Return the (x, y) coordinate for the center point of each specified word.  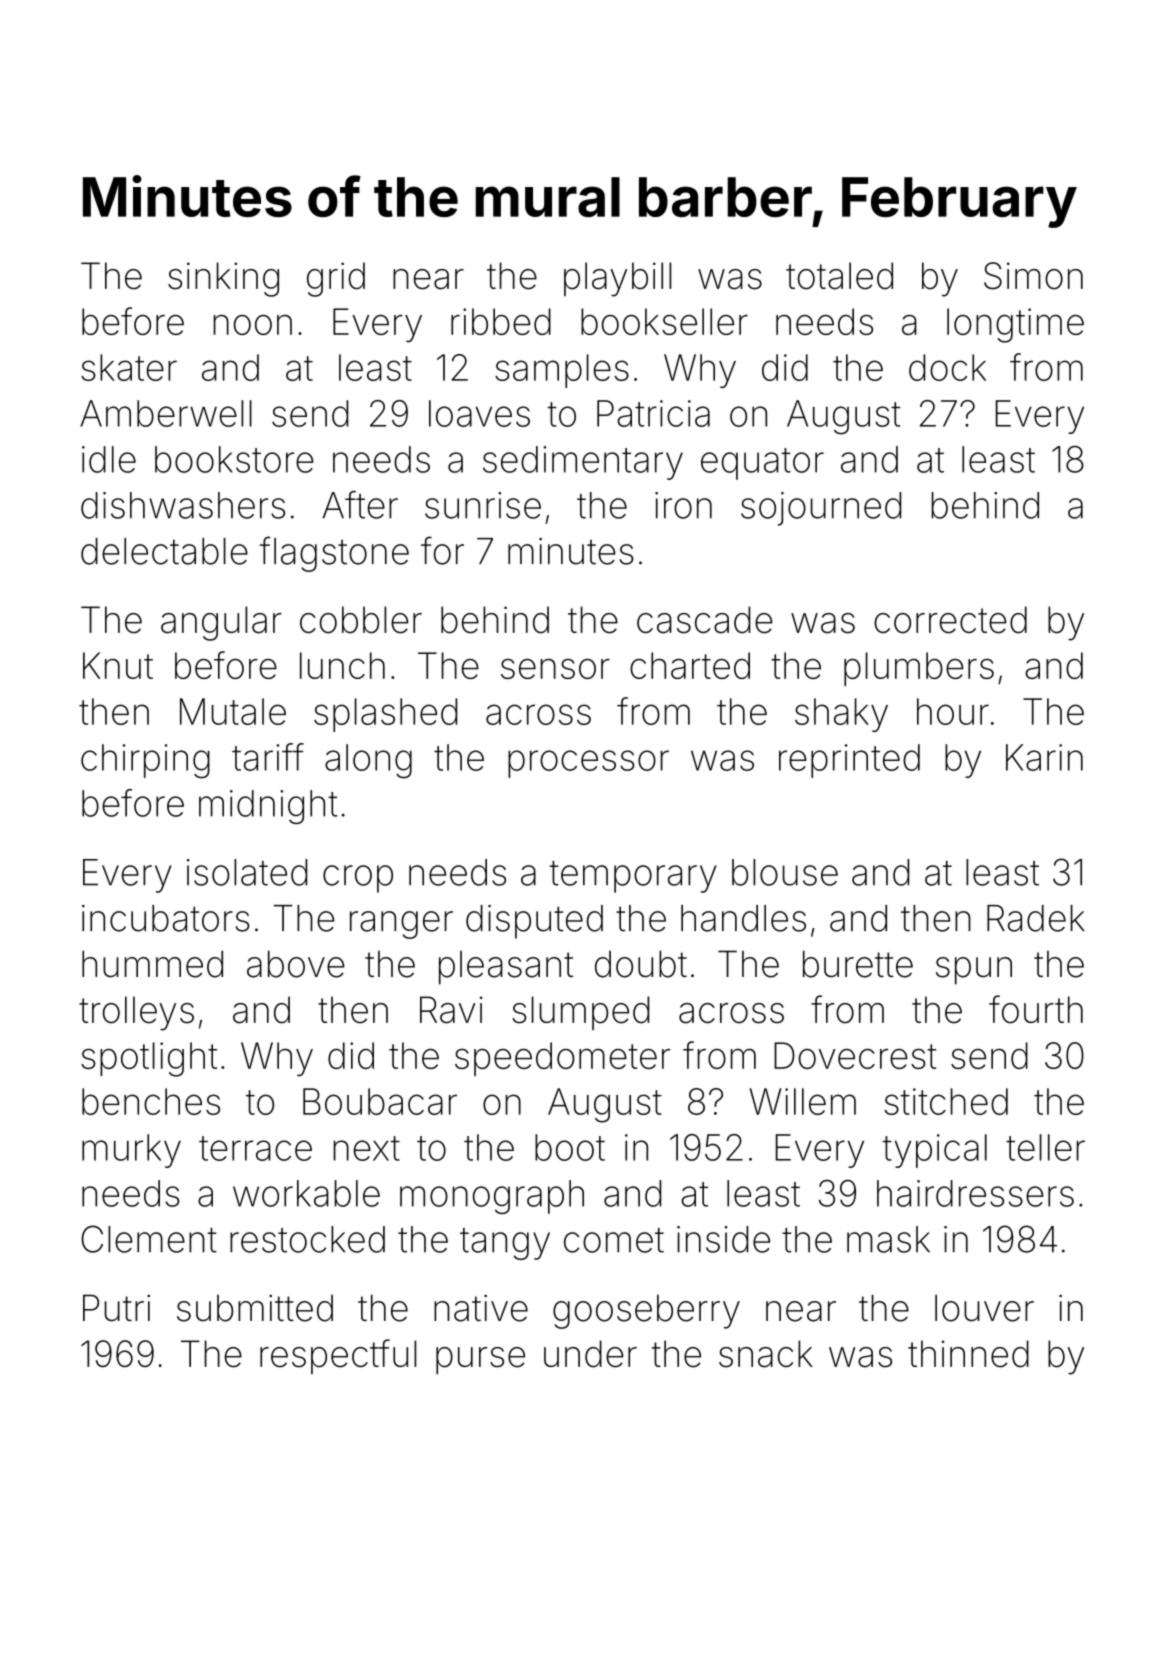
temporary (632, 877)
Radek (1036, 918)
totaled (839, 276)
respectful (338, 1356)
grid (336, 279)
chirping (145, 761)
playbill (617, 279)
